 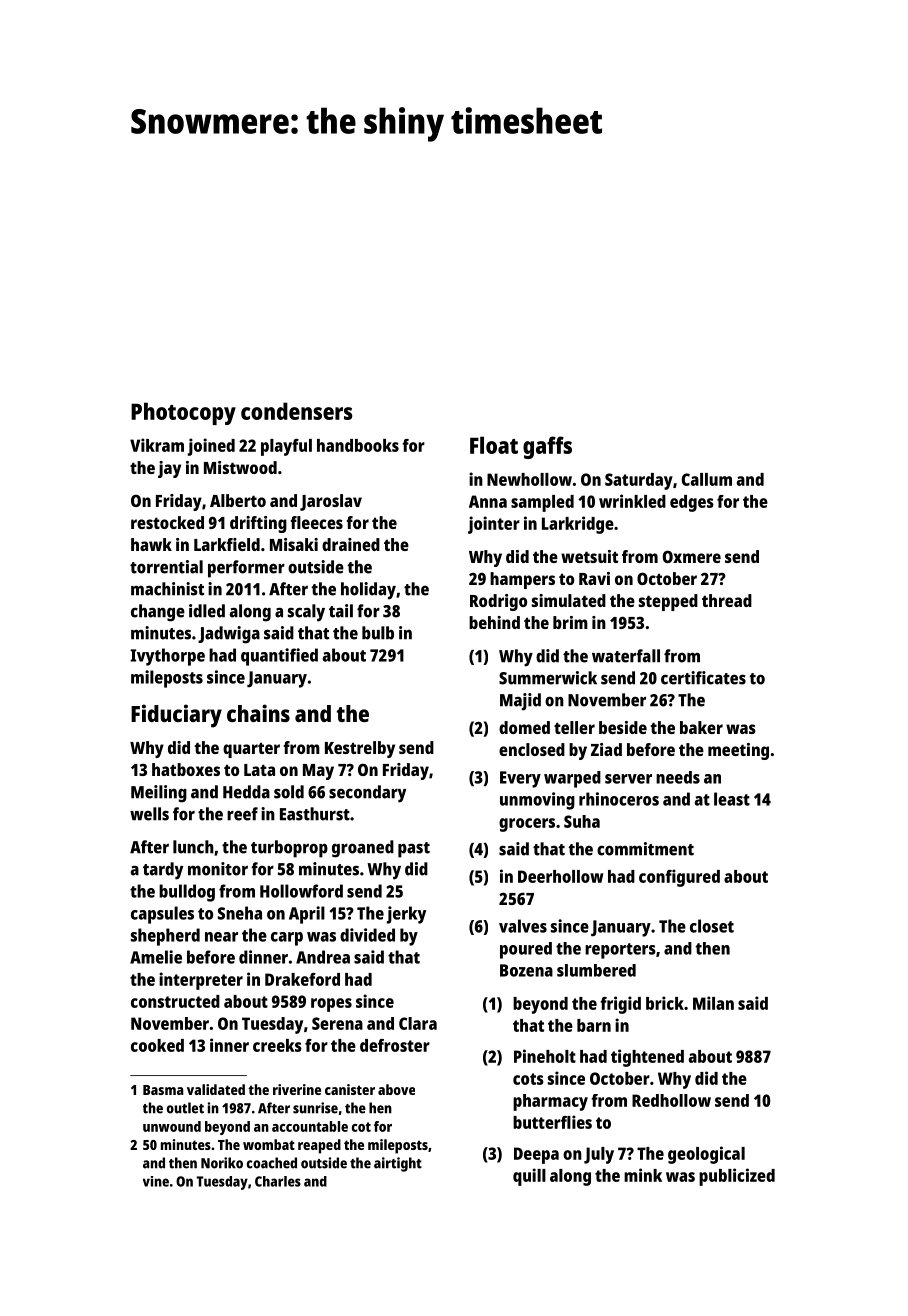 I want to click on Sneha, so click(x=240, y=913).
